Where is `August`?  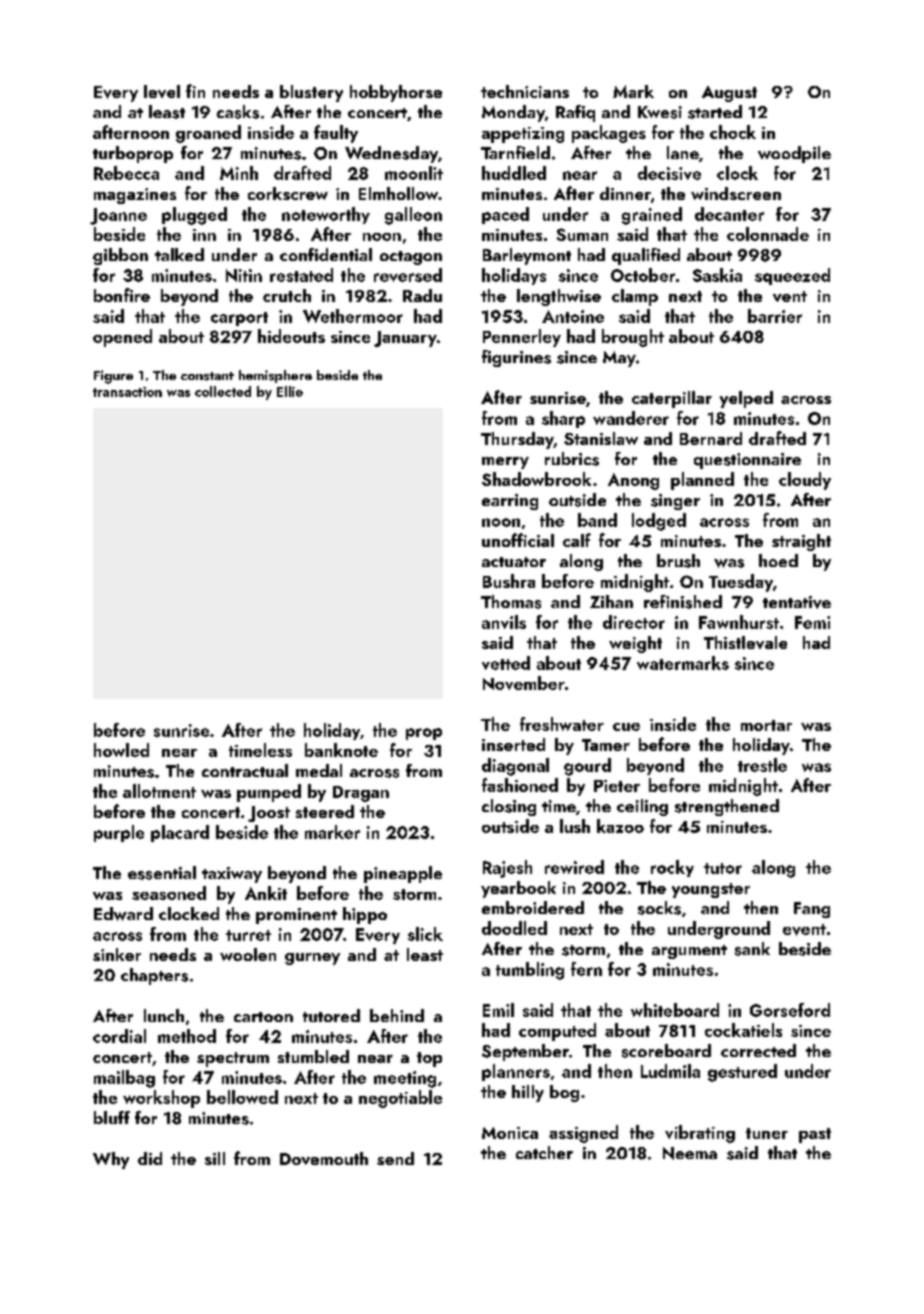
August is located at coordinates (729, 94).
